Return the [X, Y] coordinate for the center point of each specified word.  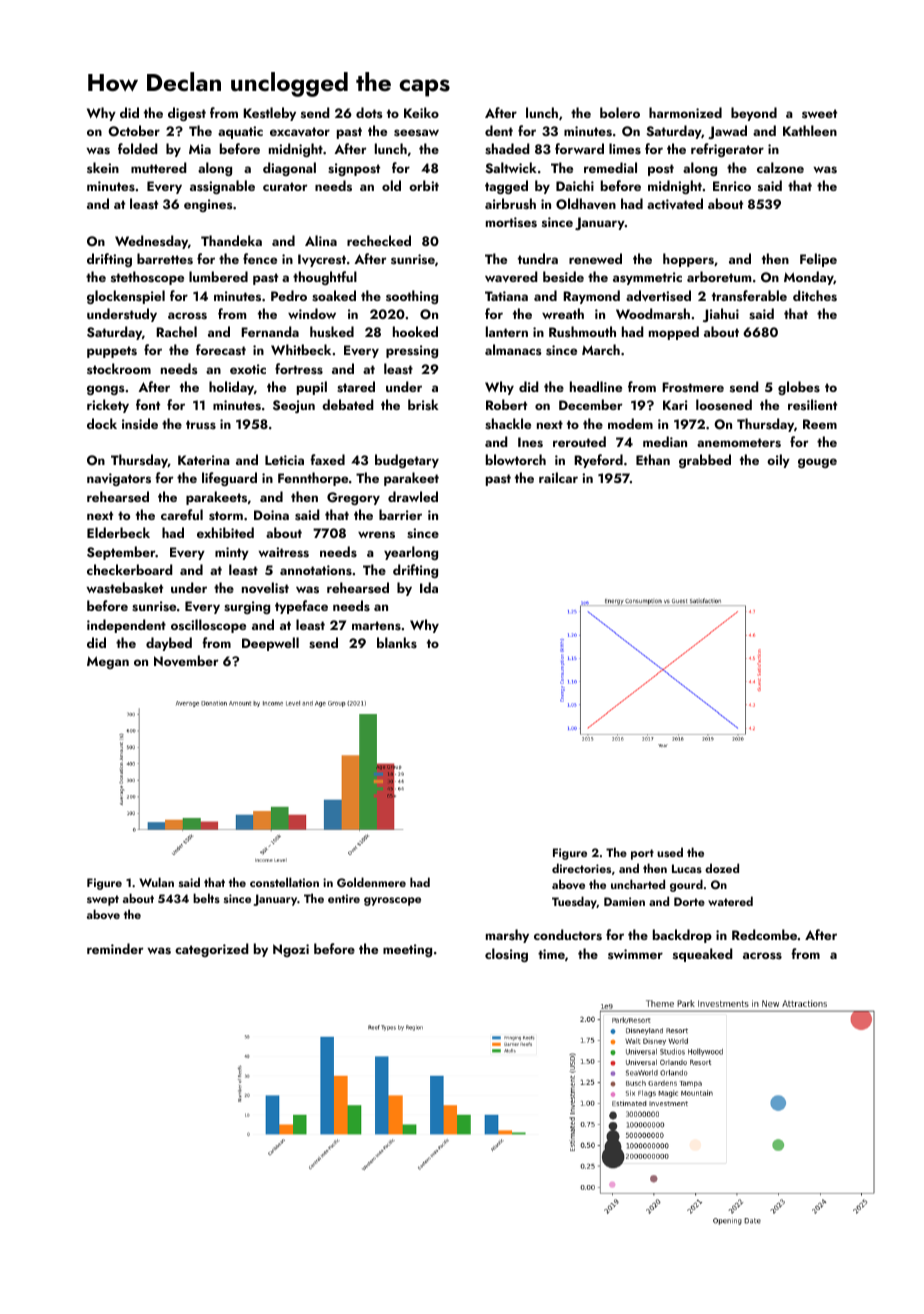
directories [581, 868]
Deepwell [270, 644]
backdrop [682, 936]
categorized [212, 950]
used [670, 852]
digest [187, 114]
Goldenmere [371, 882]
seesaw [416, 133]
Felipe [818, 260]
